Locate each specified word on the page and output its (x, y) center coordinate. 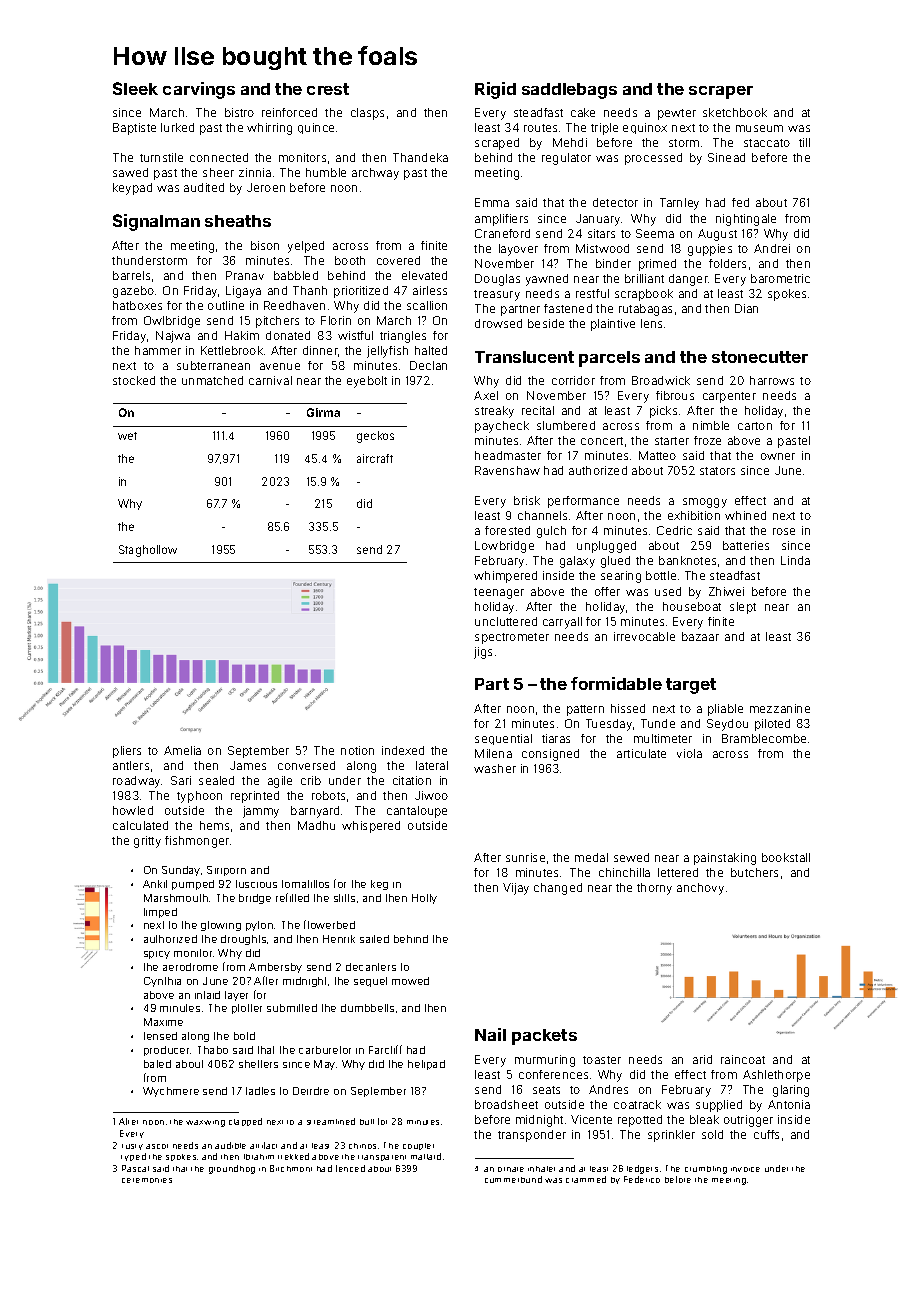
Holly (424, 899)
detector (615, 202)
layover (518, 250)
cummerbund (513, 1179)
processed (653, 159)
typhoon (199, 797)
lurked (177, 127)
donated (288, 335)
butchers (754, 872)
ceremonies (147, 1180)
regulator (566, 159)
